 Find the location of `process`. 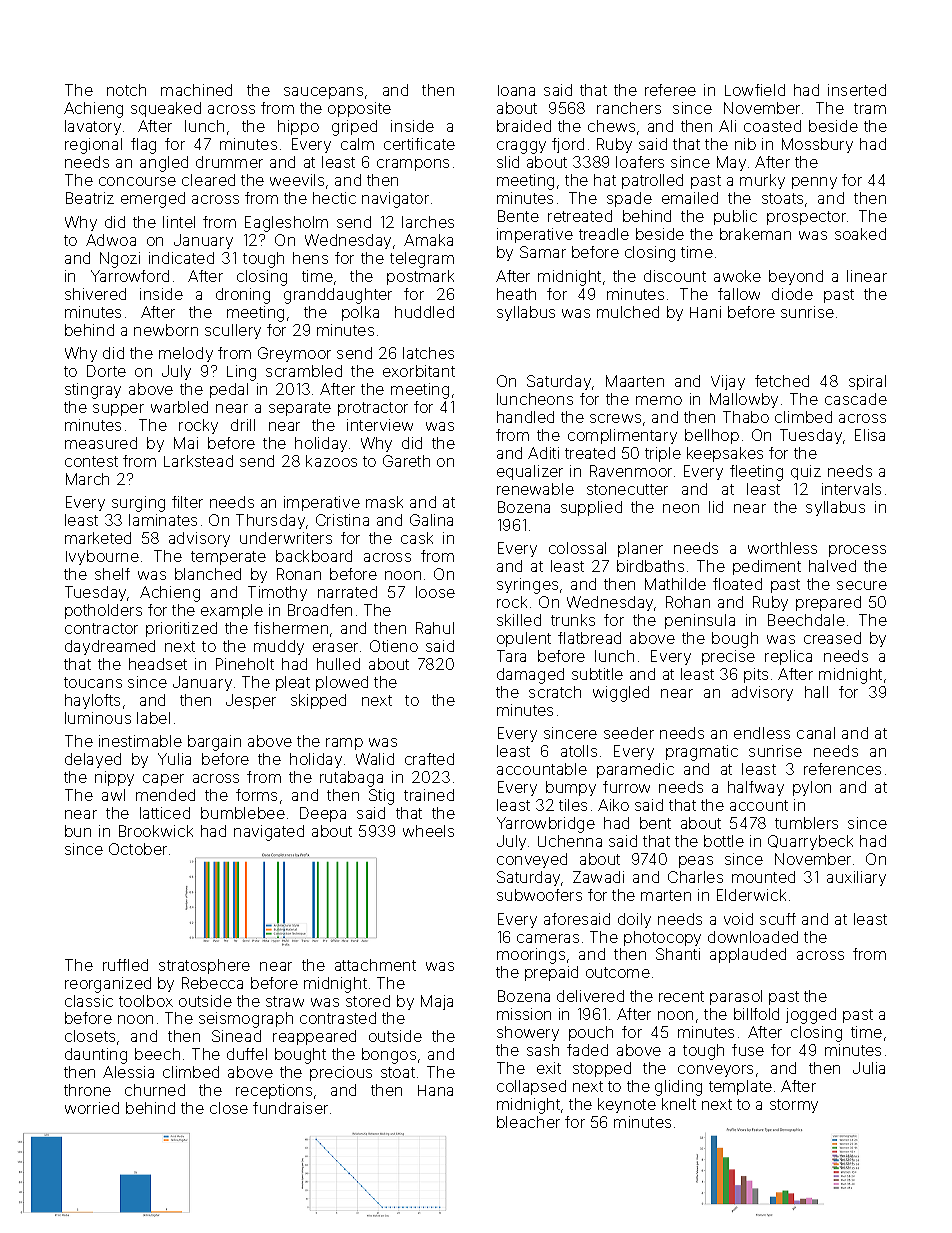

process is located at coordinates (857, 551).
